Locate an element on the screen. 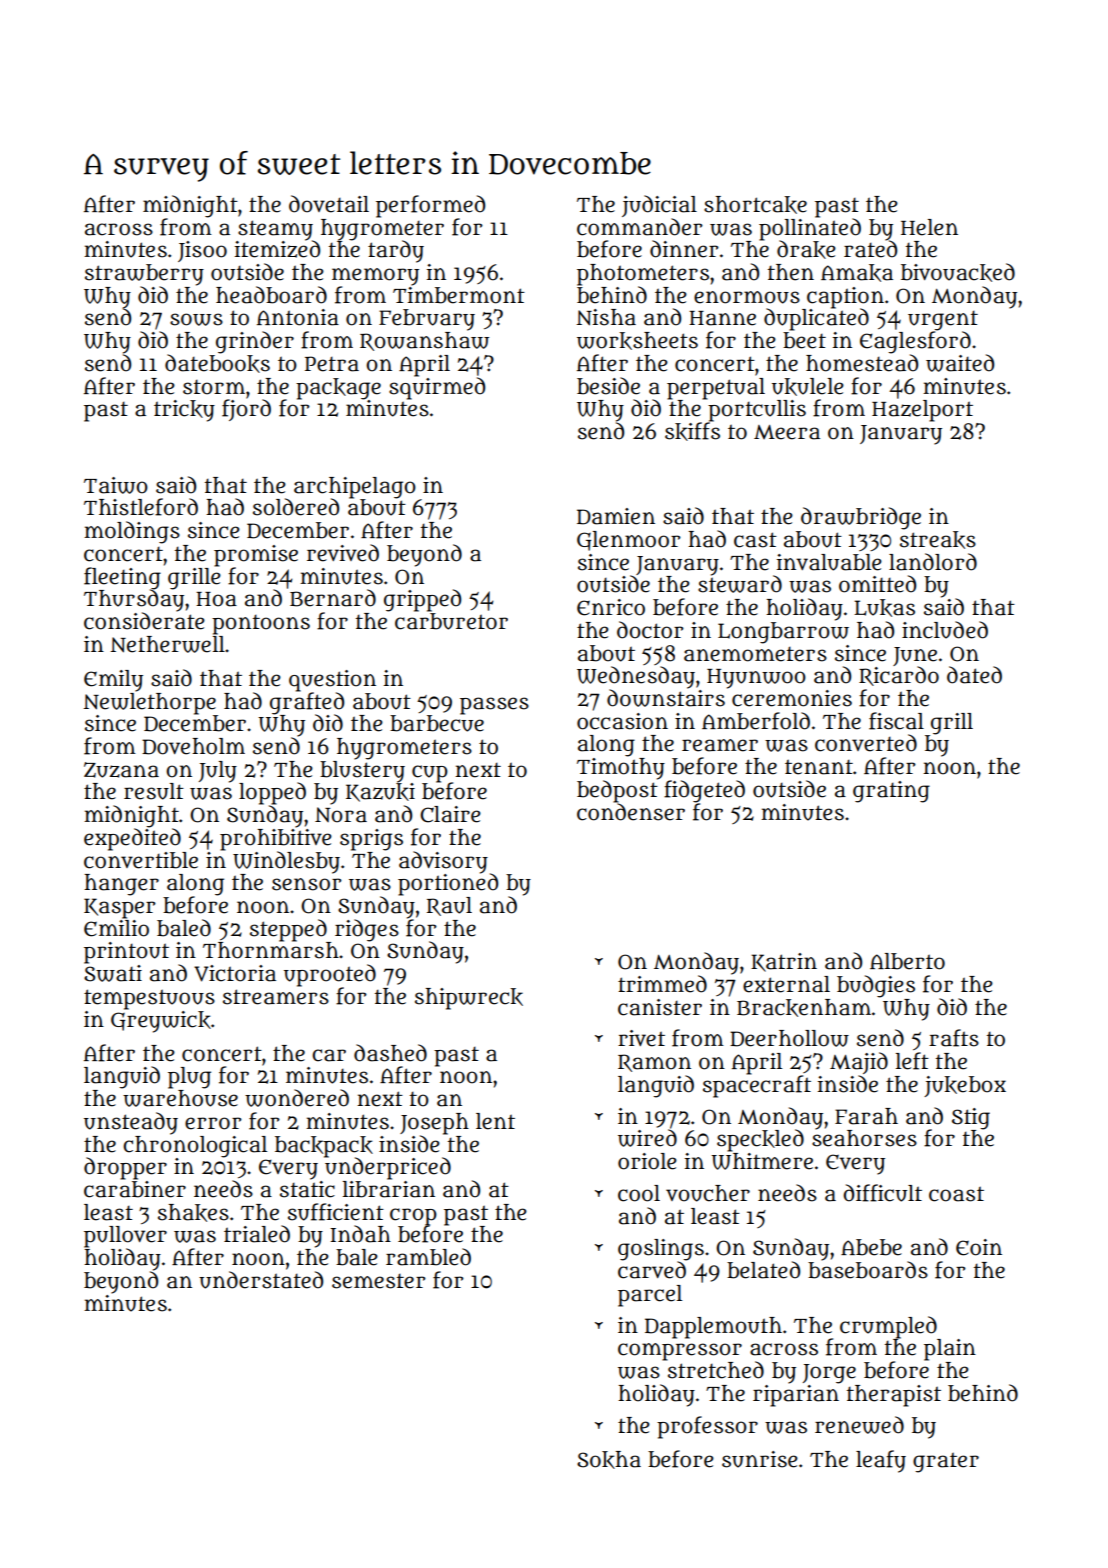 The height and width of the screenshot is (1568, 1108). strawberry is located at coordinates (144, 275).
